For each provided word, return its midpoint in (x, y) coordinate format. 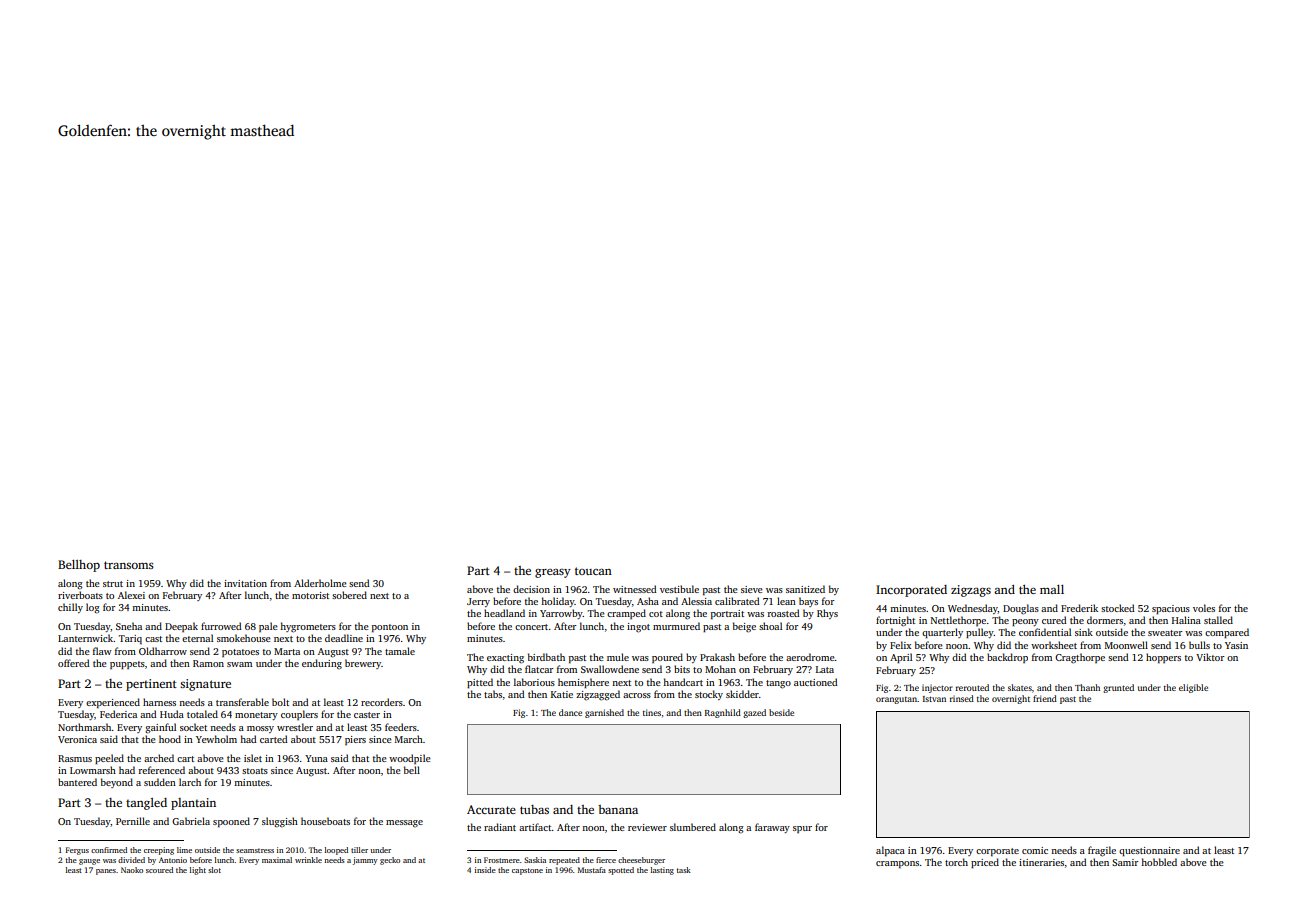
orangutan (897, 700)
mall (1052, 589)
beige (744, 627)
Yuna (316, 758)
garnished (604, 713)
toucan (593, 571)
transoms (129, 565)
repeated (564, 861)
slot (214, 870)
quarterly (942, 633)
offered (74, 663)
